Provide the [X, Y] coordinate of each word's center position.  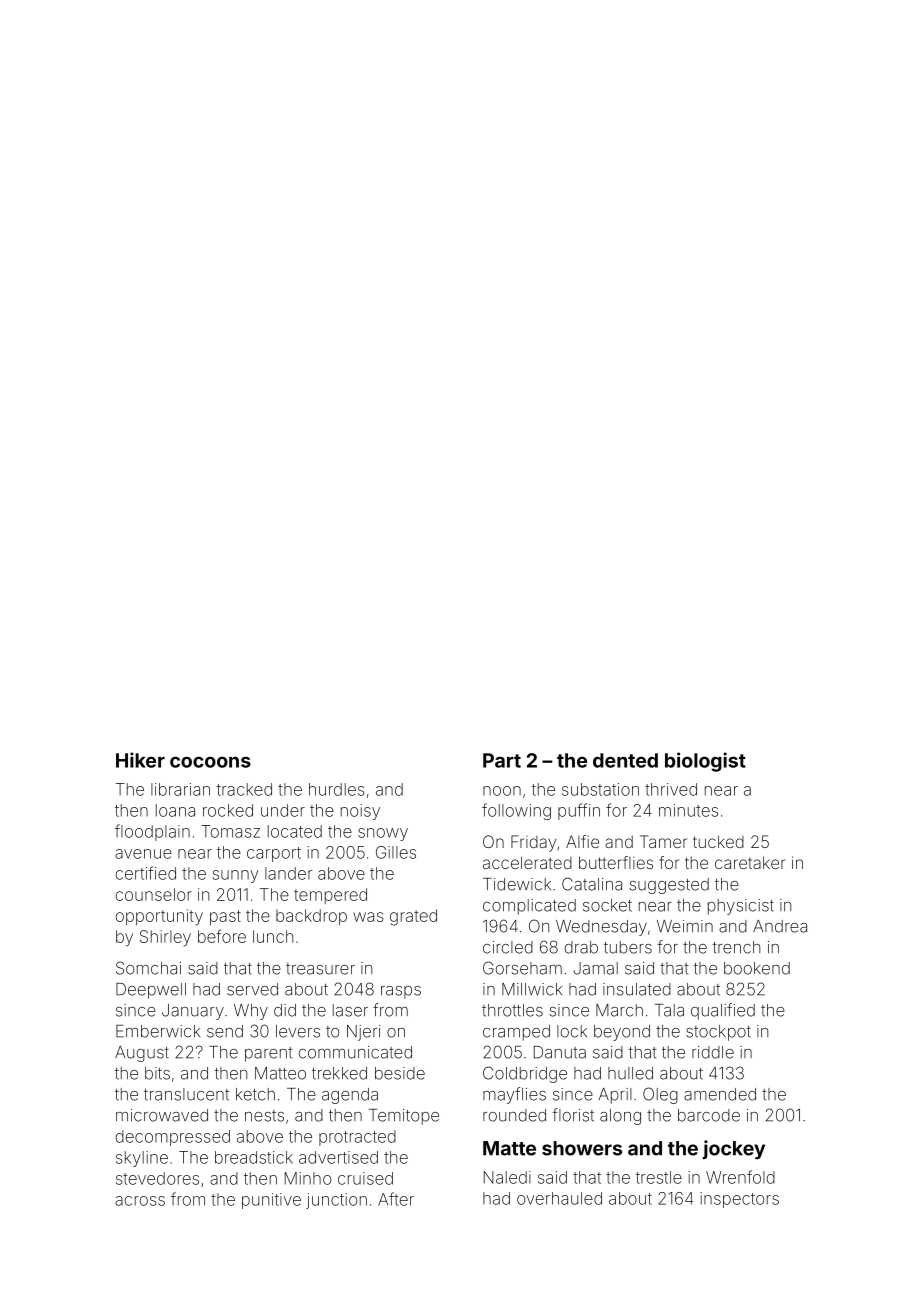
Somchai [148, 968]
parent [269, 1054]
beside [400, 1073]
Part [502, 760]
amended [720, 1094]
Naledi [507, 1177]
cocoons [210, 762]
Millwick [532, 989]
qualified [723, 1011]
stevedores [157, 1178]
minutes [688, 810]
